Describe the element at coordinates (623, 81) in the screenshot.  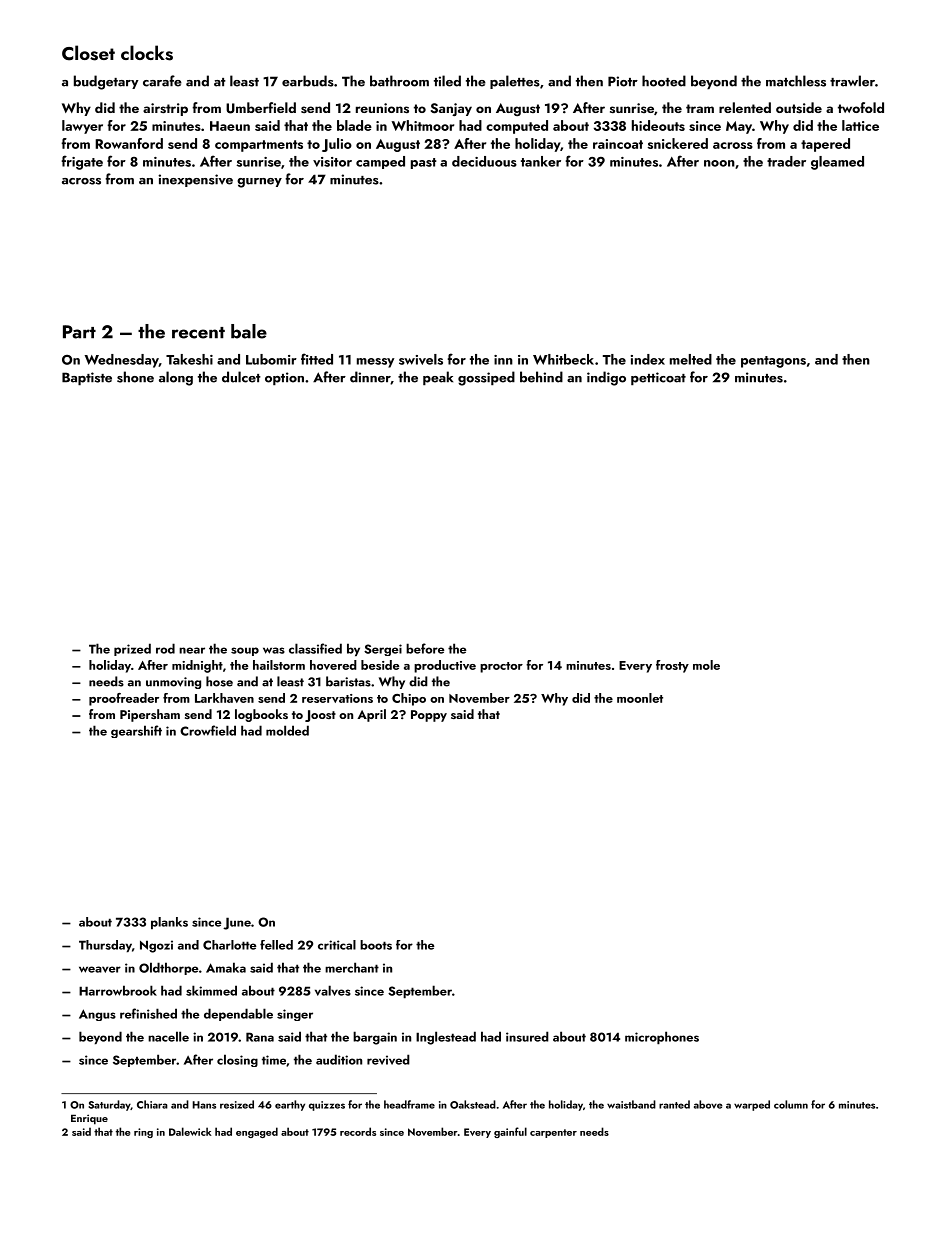
I see `Piotr` at that location.
